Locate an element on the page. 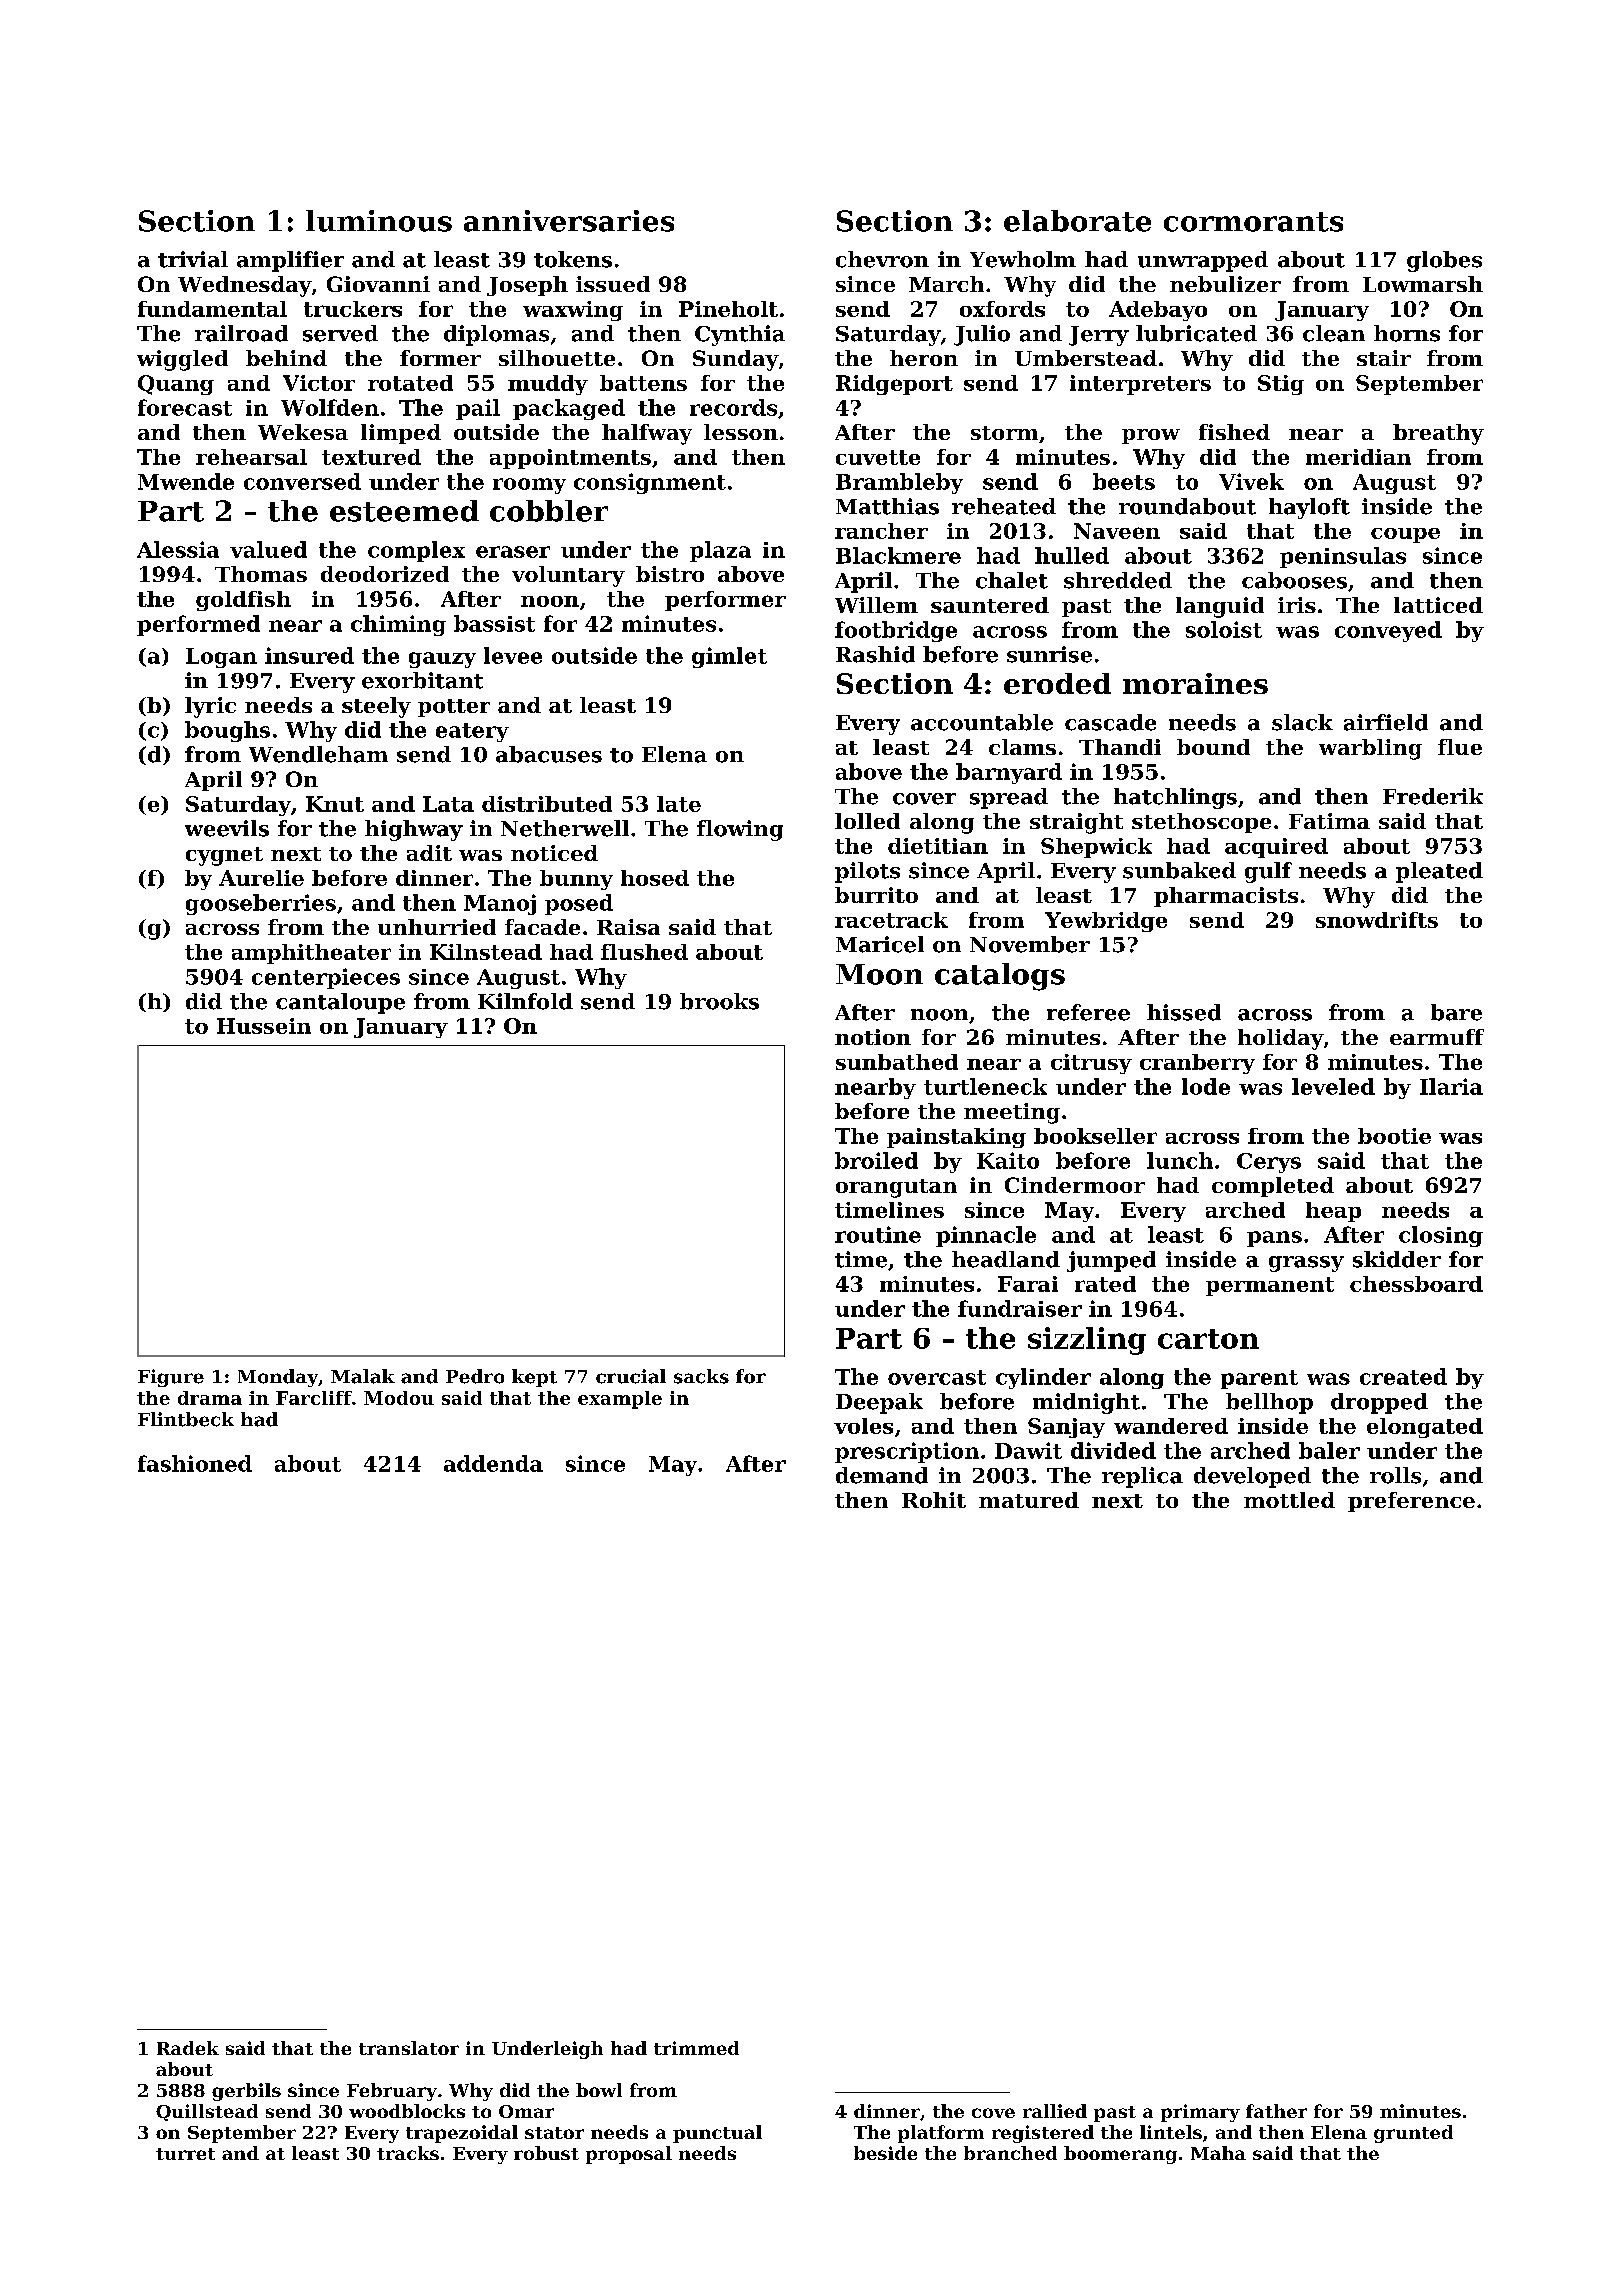 The height and width of the page is (2292, 1620). tracks is located at coordinates (408, 2153).
